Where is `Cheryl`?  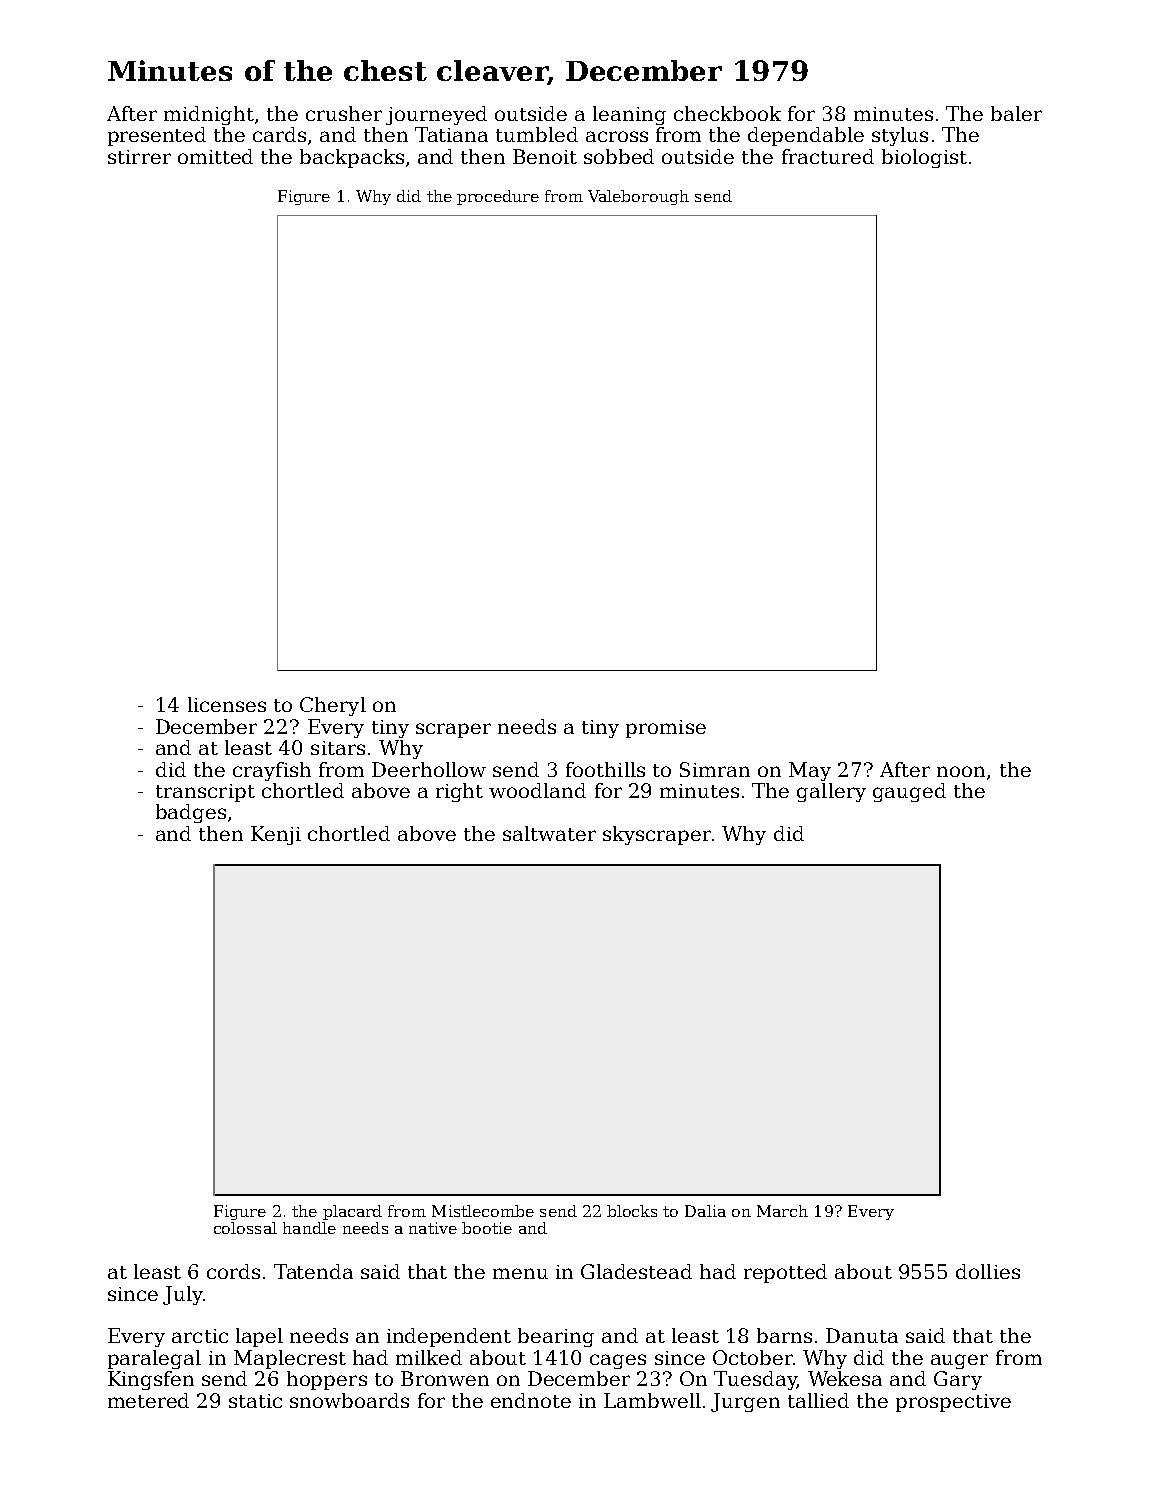
Cheryl is located at coordinates (333, 706).
